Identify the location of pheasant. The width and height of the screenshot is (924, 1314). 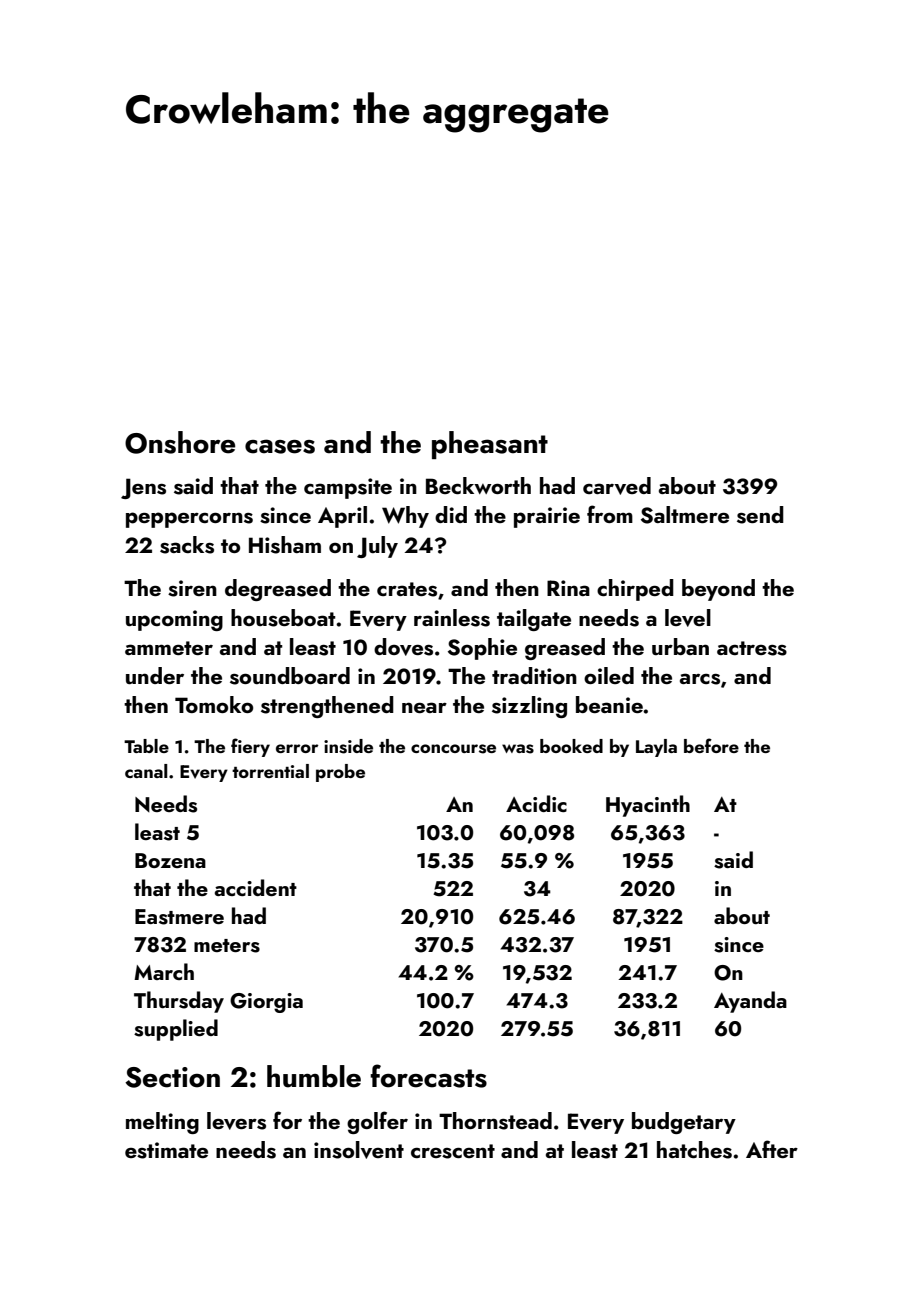
(490, 445).
